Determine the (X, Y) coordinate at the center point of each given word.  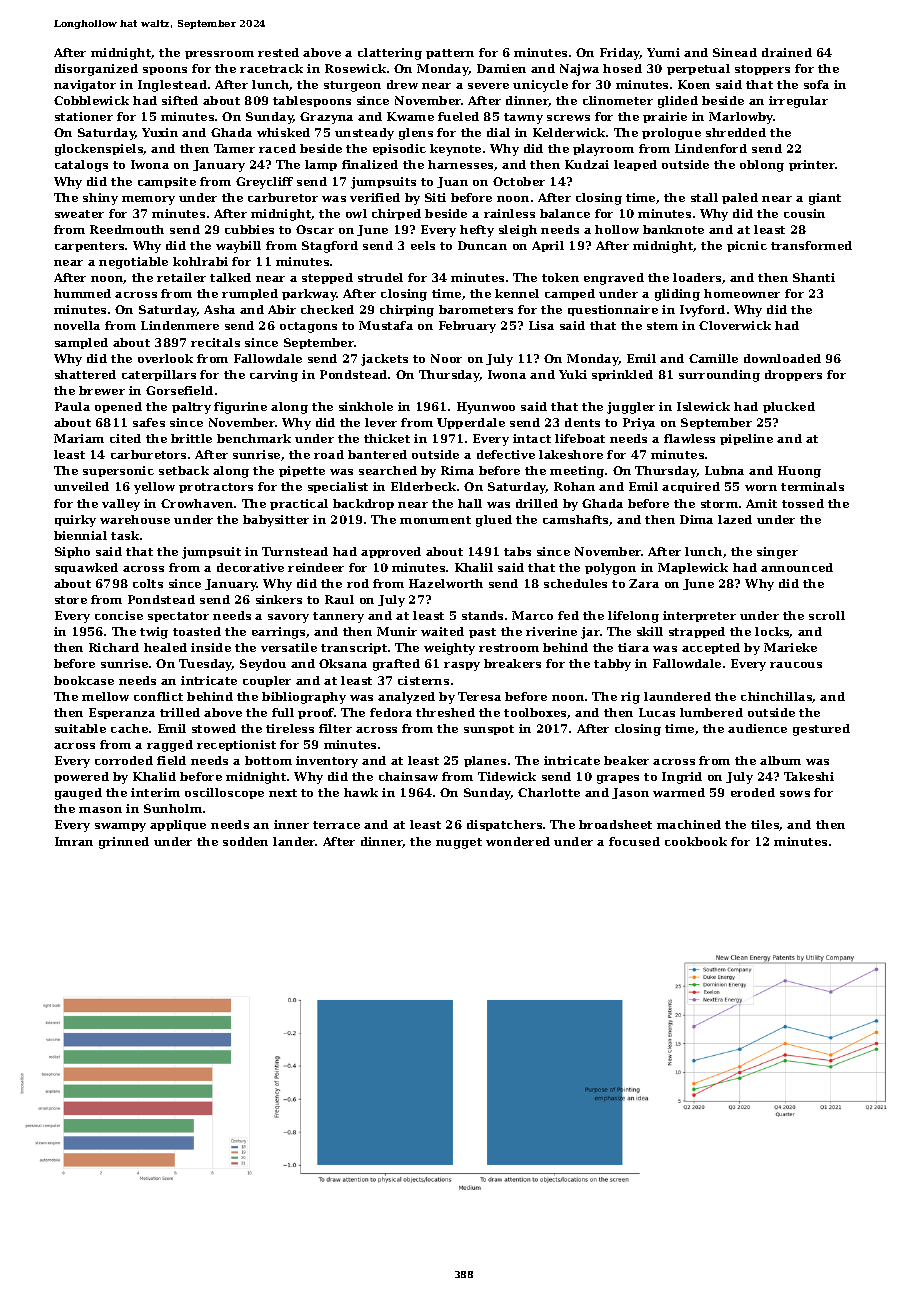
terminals (812, 486)
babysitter (276, 521)
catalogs (81, 166)
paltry (191, 408)
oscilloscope (224, 793)
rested (278, 52)
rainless (509, 213)
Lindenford (711, 148)
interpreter (699, 616)
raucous (796, 665)
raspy (462, 666)
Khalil (474, 567)
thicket (387, 438)
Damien (501, 68)
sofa (816, 84)
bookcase (84, 680)
